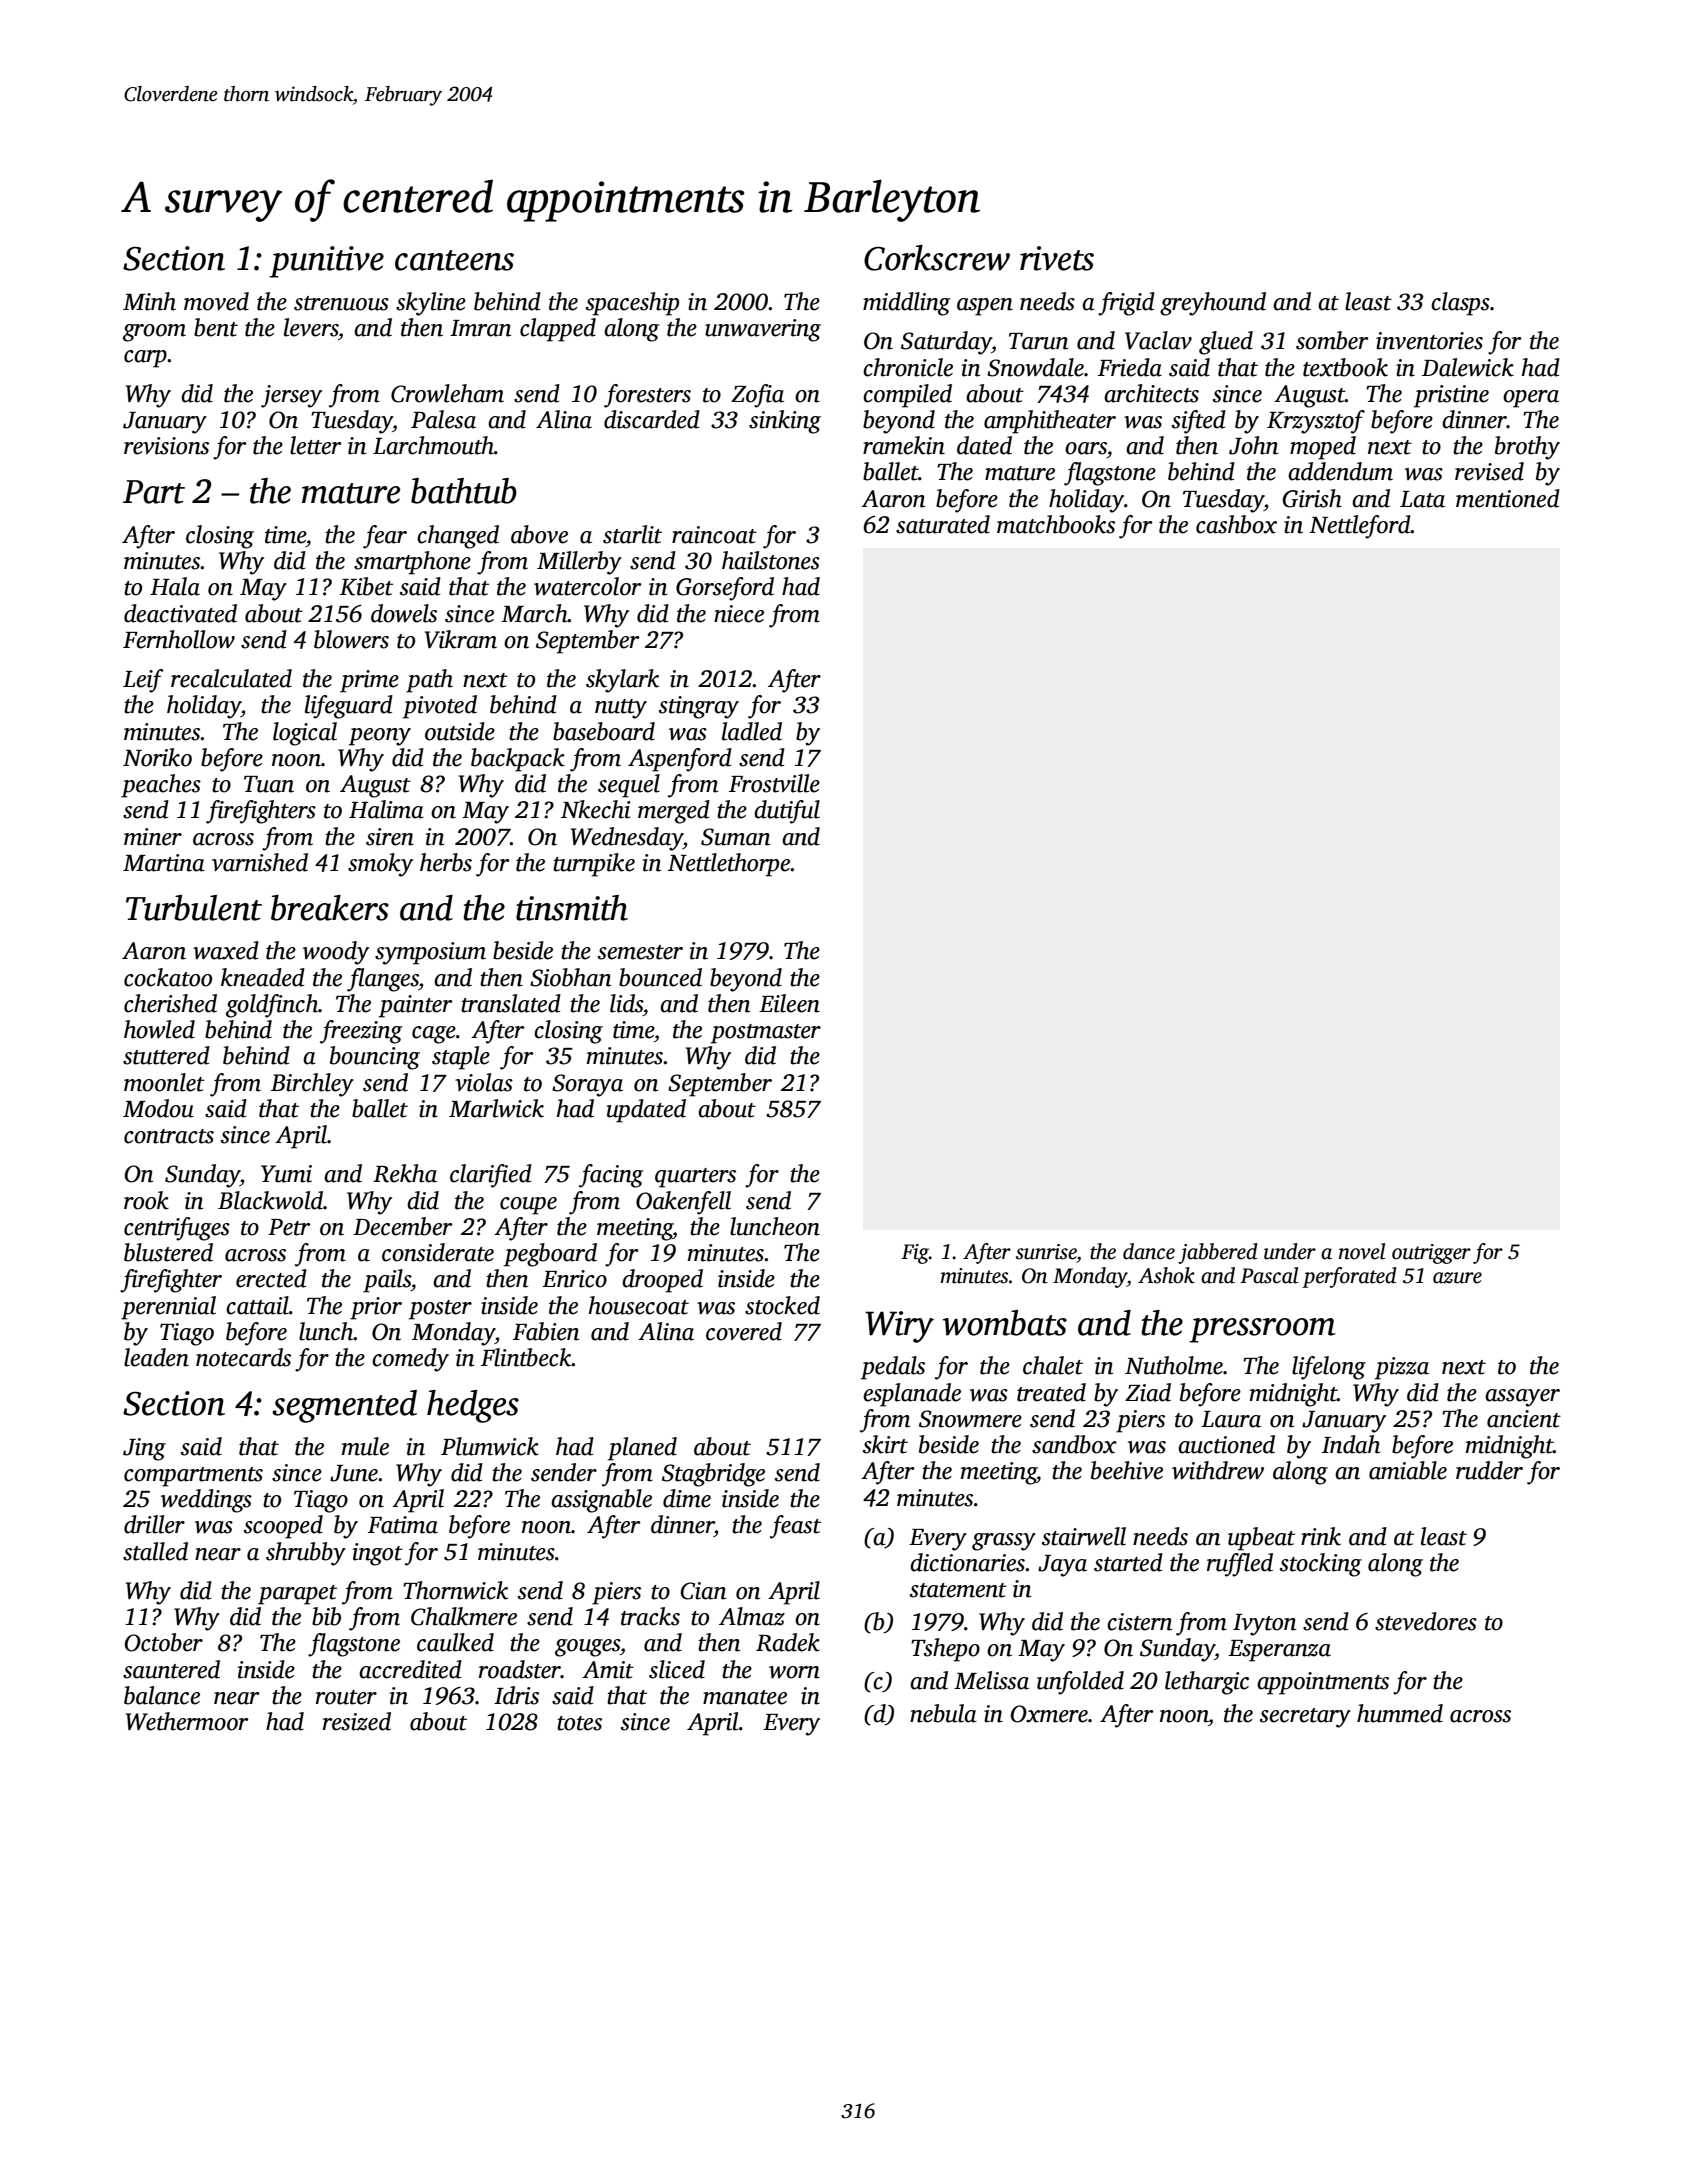  What do you see at coordinates (156, 1357) in the page?
I see `leaden` at bounding box center [156, 1357].
